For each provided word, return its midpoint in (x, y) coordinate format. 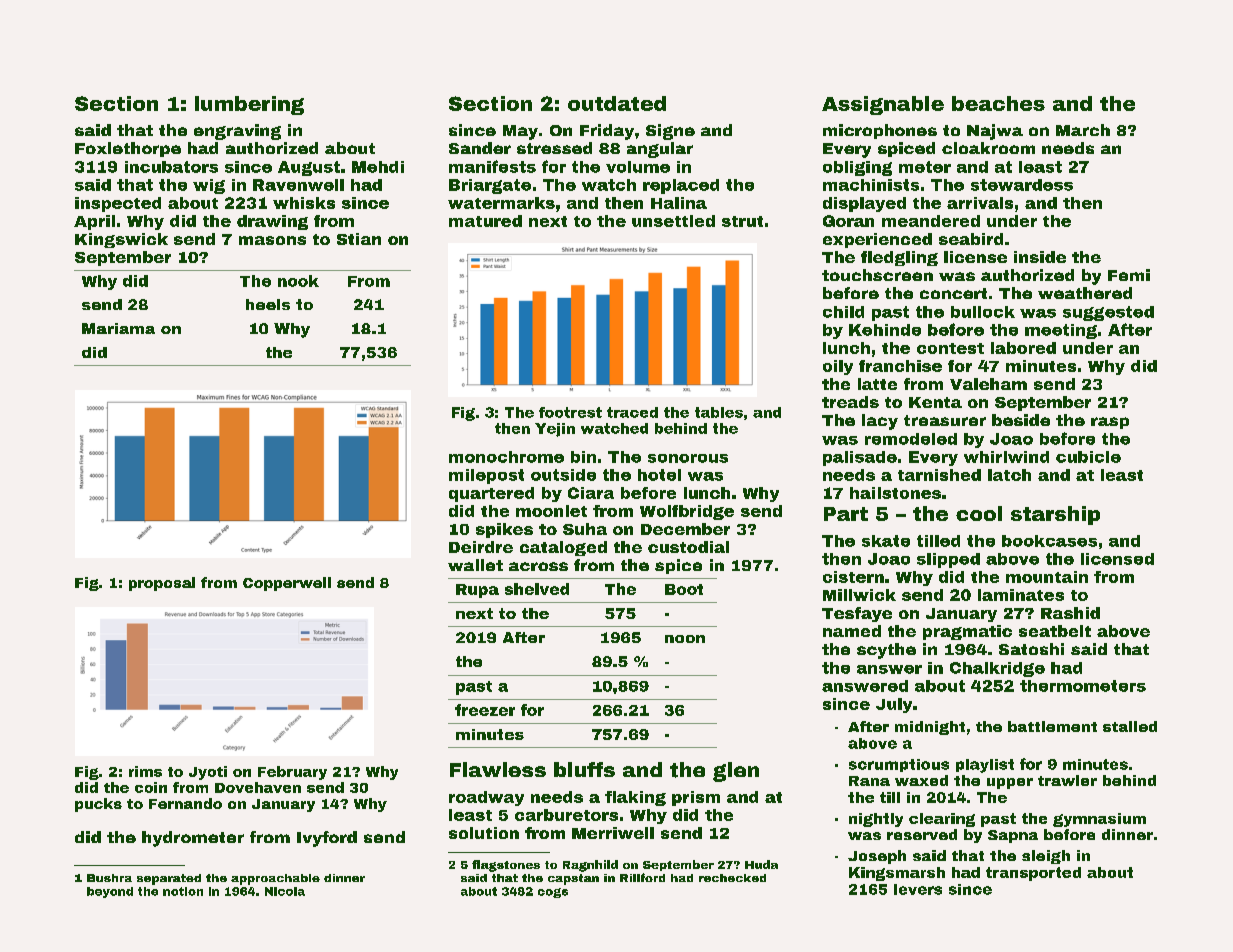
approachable (275, 879)
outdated (617, 103)
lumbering (249, 105)
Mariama (118, 328)
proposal (162, 584)
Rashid (1070, 613)
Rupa (477, 591)
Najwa (995, 132)
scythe (886, 651)
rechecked (732, 878)
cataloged (563, 548)
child (843, 312)
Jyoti (208, 773)
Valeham (988, 384)
